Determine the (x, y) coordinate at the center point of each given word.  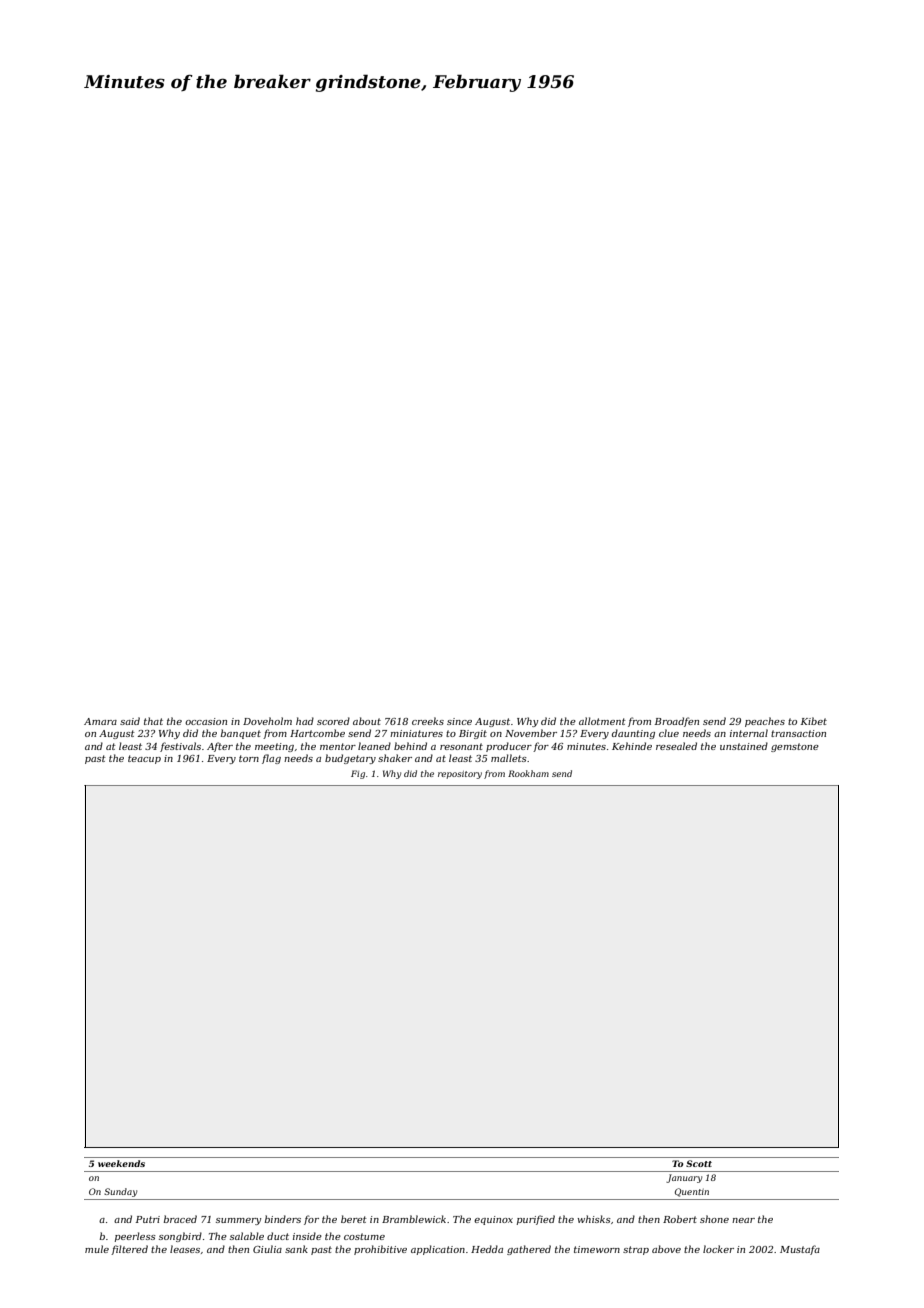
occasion (206, 721)
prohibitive (380, 1250)
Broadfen (677, 722)
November (531, 733)
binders (283, 1219)
